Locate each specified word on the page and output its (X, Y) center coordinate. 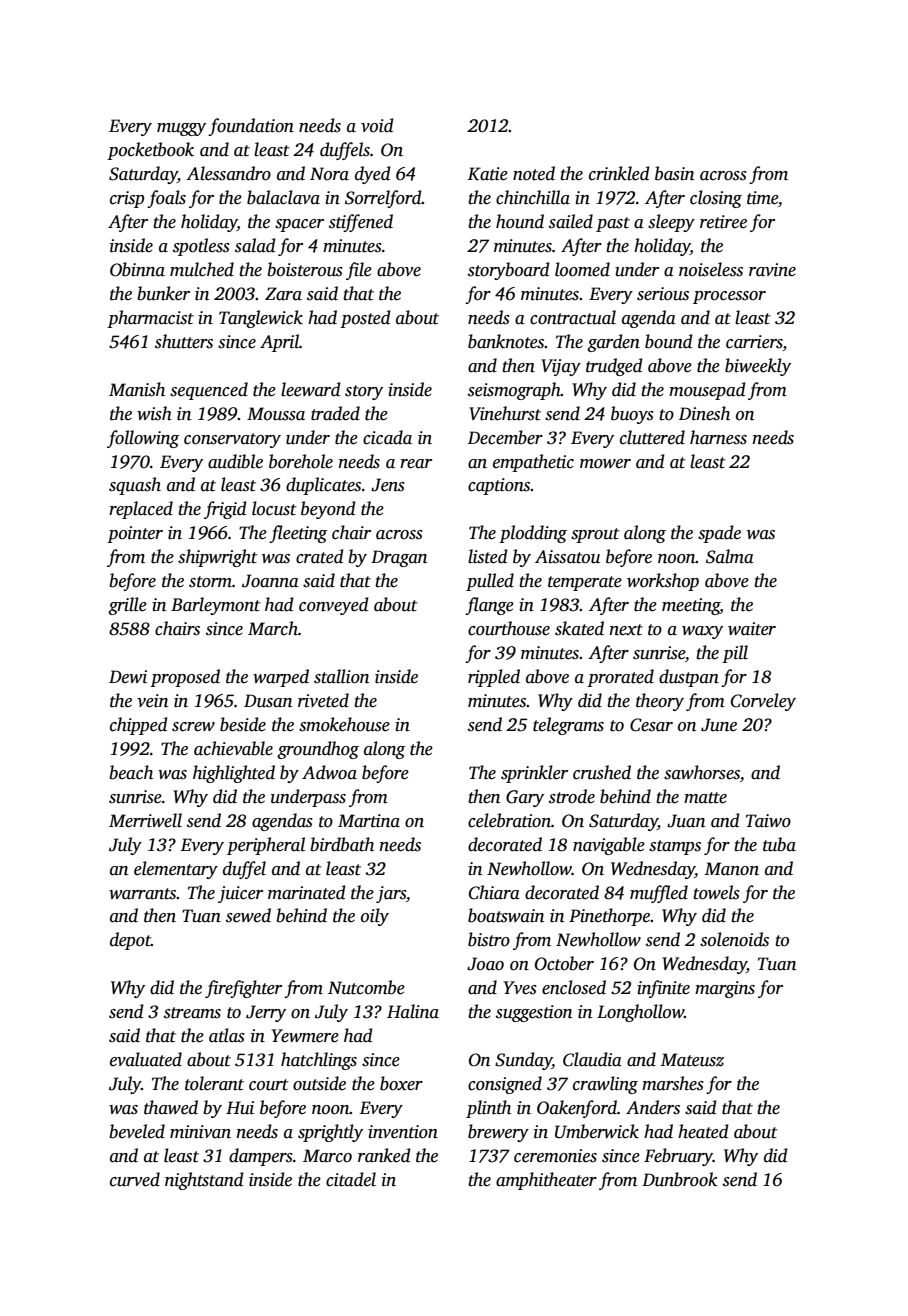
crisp (127, 199)
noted (534, 173)
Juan (686, 821)
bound (668, 341)
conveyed (333, 606)
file (359, 271)
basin (674, 173)
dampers (261, 1157)
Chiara (494, 892)
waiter (752, 629)
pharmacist (150, 319)
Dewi (128, 677)
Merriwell (145, 820)
